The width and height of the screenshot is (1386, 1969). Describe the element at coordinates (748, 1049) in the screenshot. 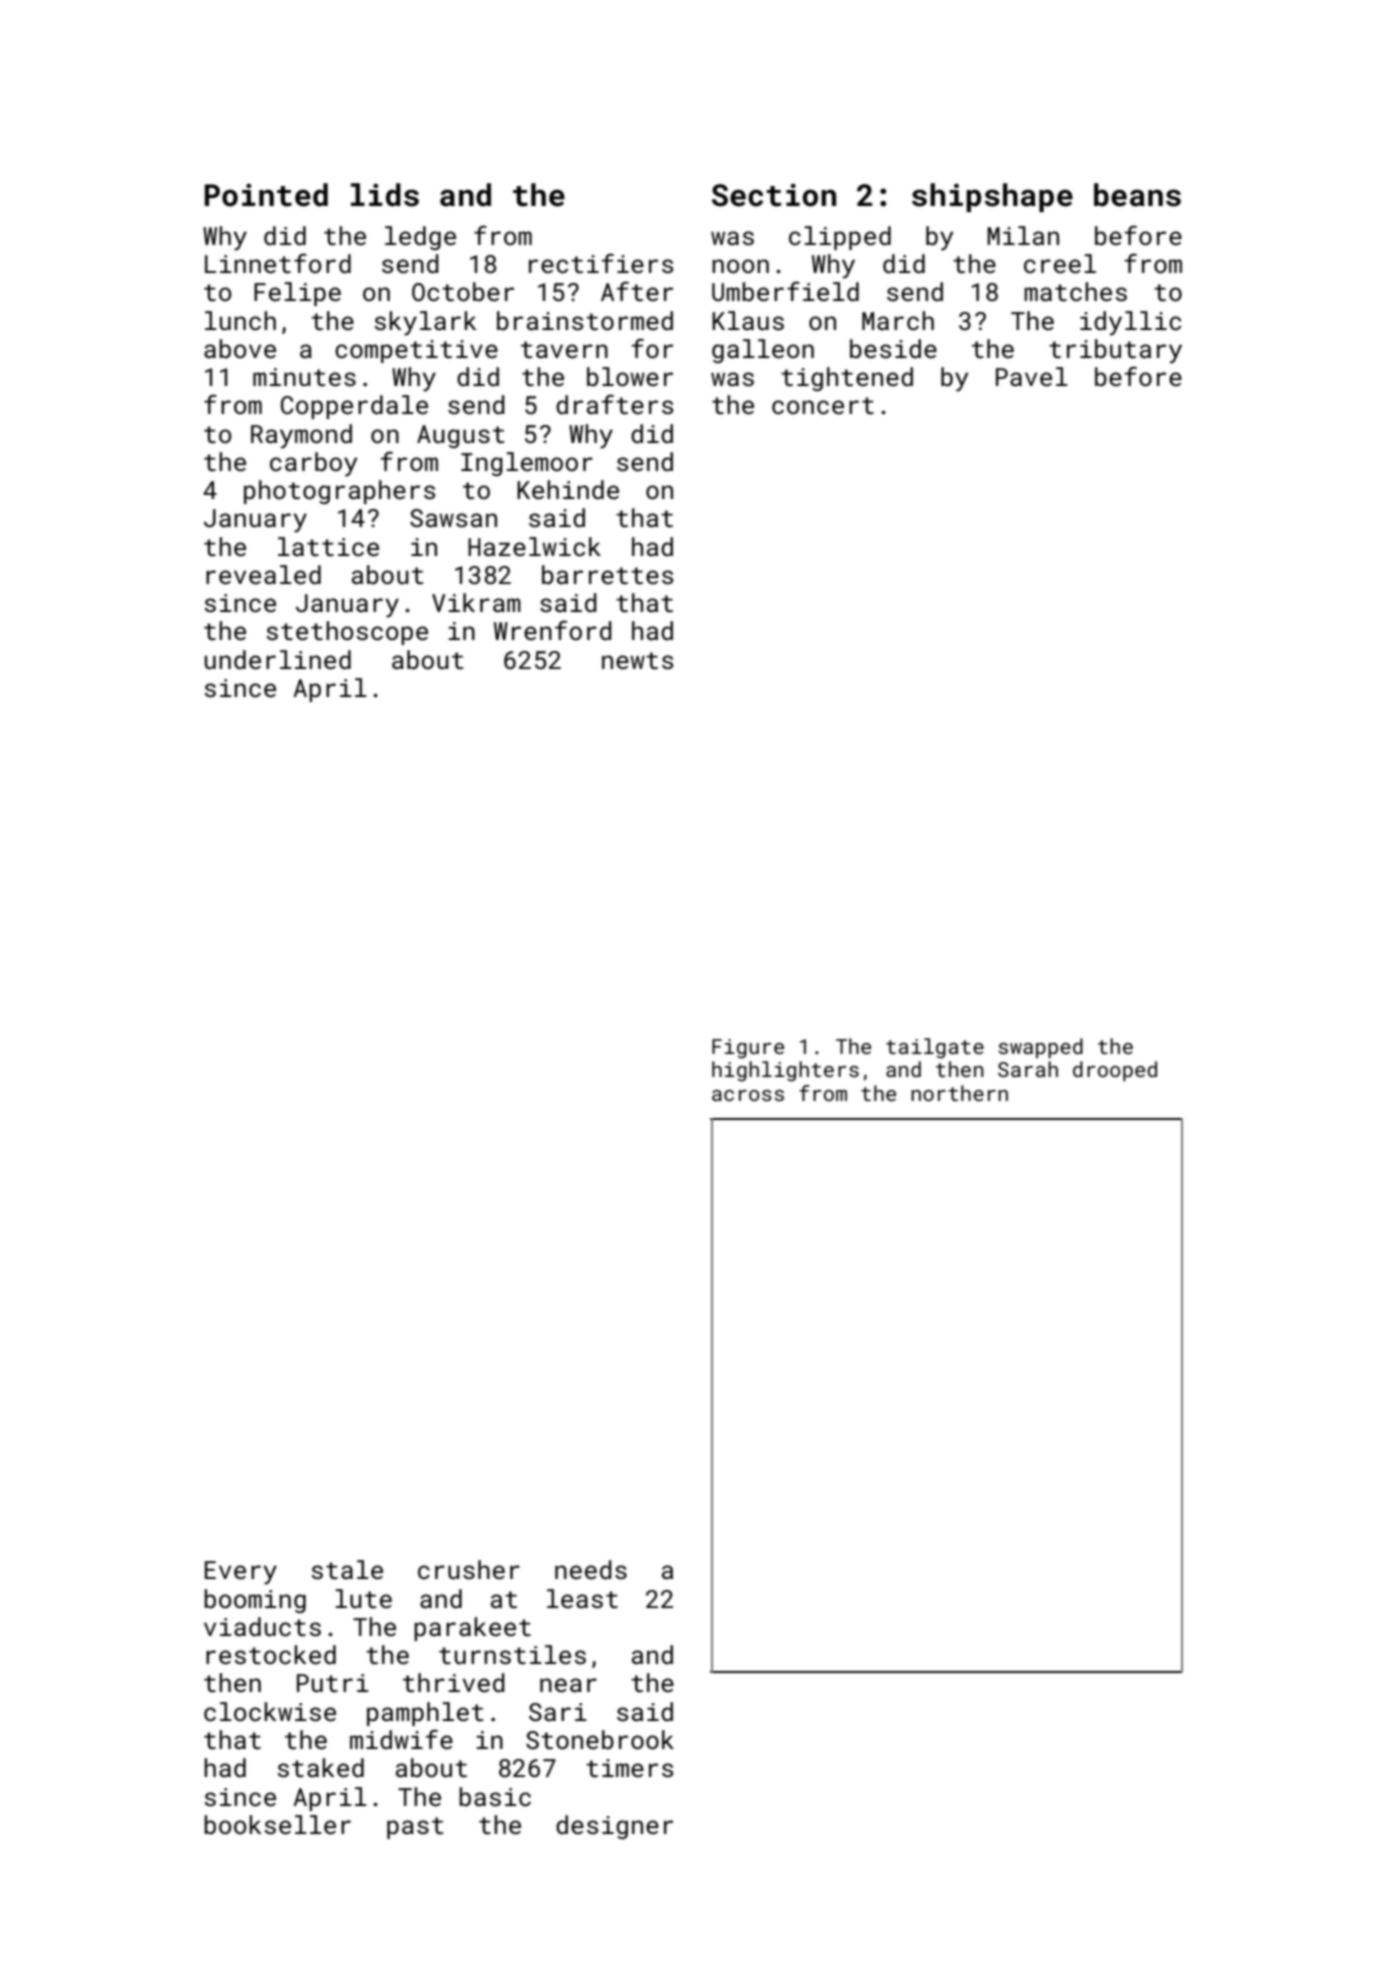

I see `Figure` at that location.
